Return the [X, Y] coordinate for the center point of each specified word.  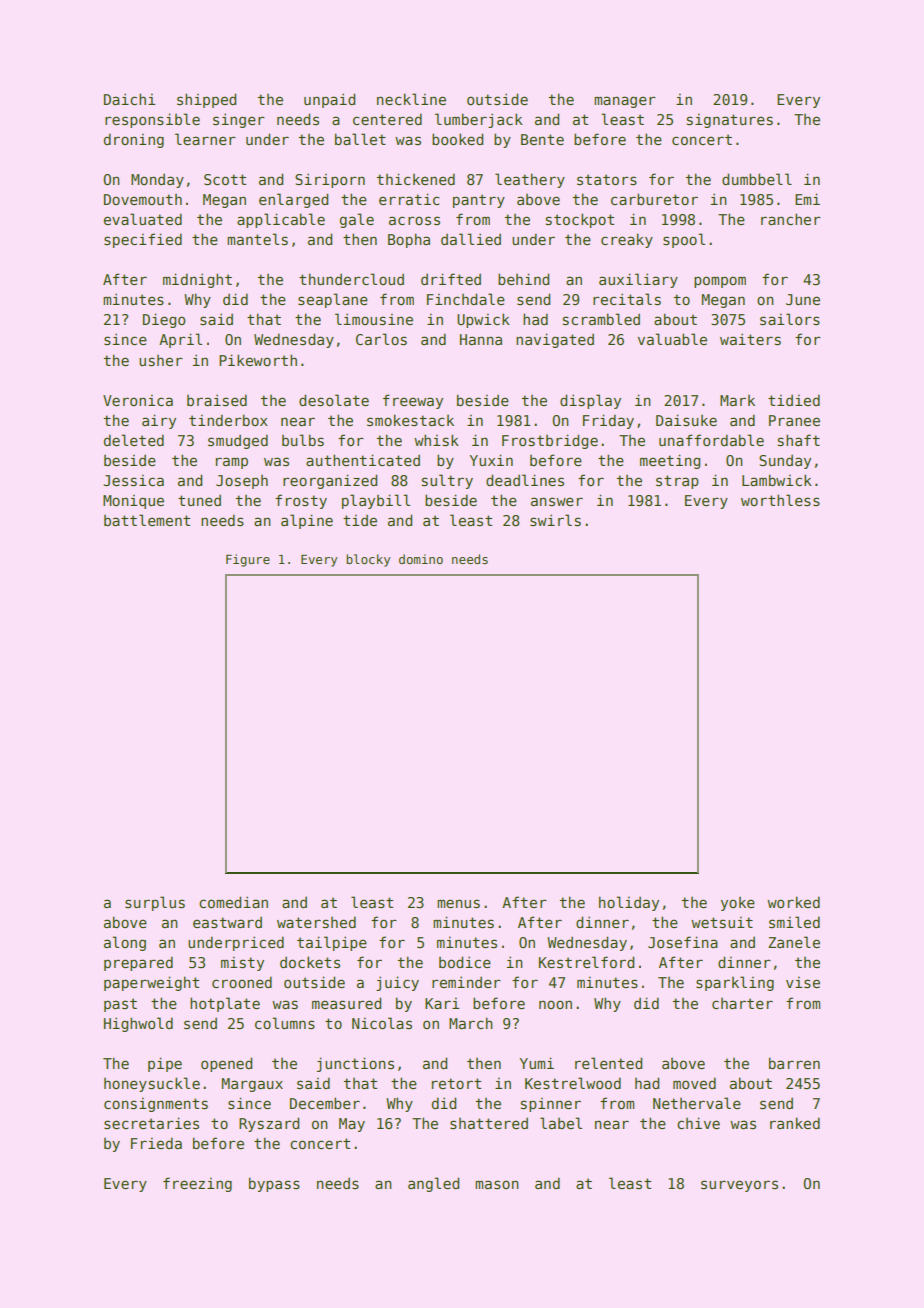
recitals [627, 299]
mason [497, 1184]
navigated [555, 340]
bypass [274, 1184]
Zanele [794, 942]
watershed [316, 922]
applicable [281, 220]
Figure [248, 560]
